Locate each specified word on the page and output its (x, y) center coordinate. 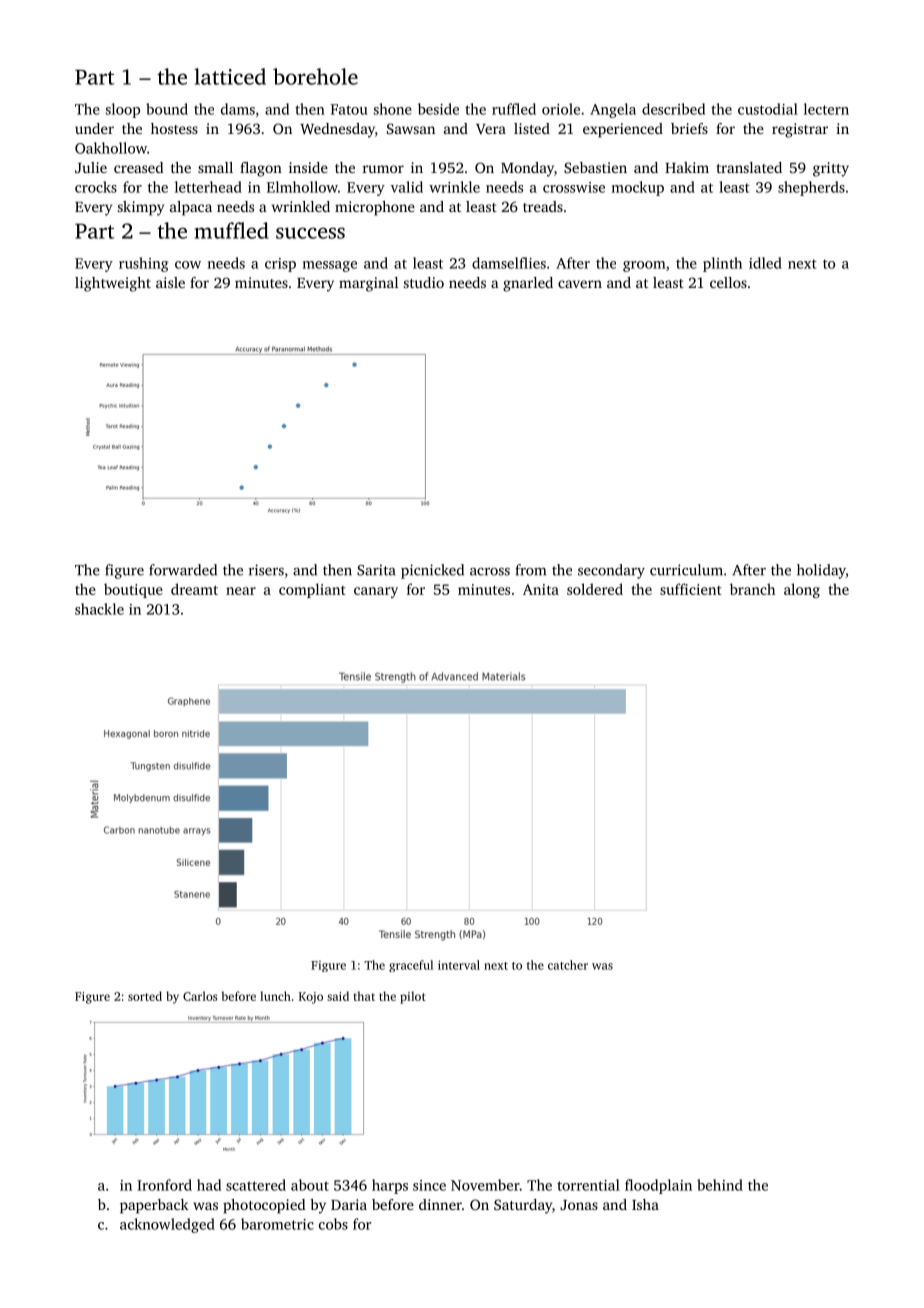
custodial (768, 109)
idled (765, 263)
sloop (123, 110)
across (490, 572)
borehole (315, 76)
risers (266, 570)
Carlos (200, 996)
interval (459, 965)
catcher (568, 965)
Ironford (164, 1185)
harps (390, 1186)
